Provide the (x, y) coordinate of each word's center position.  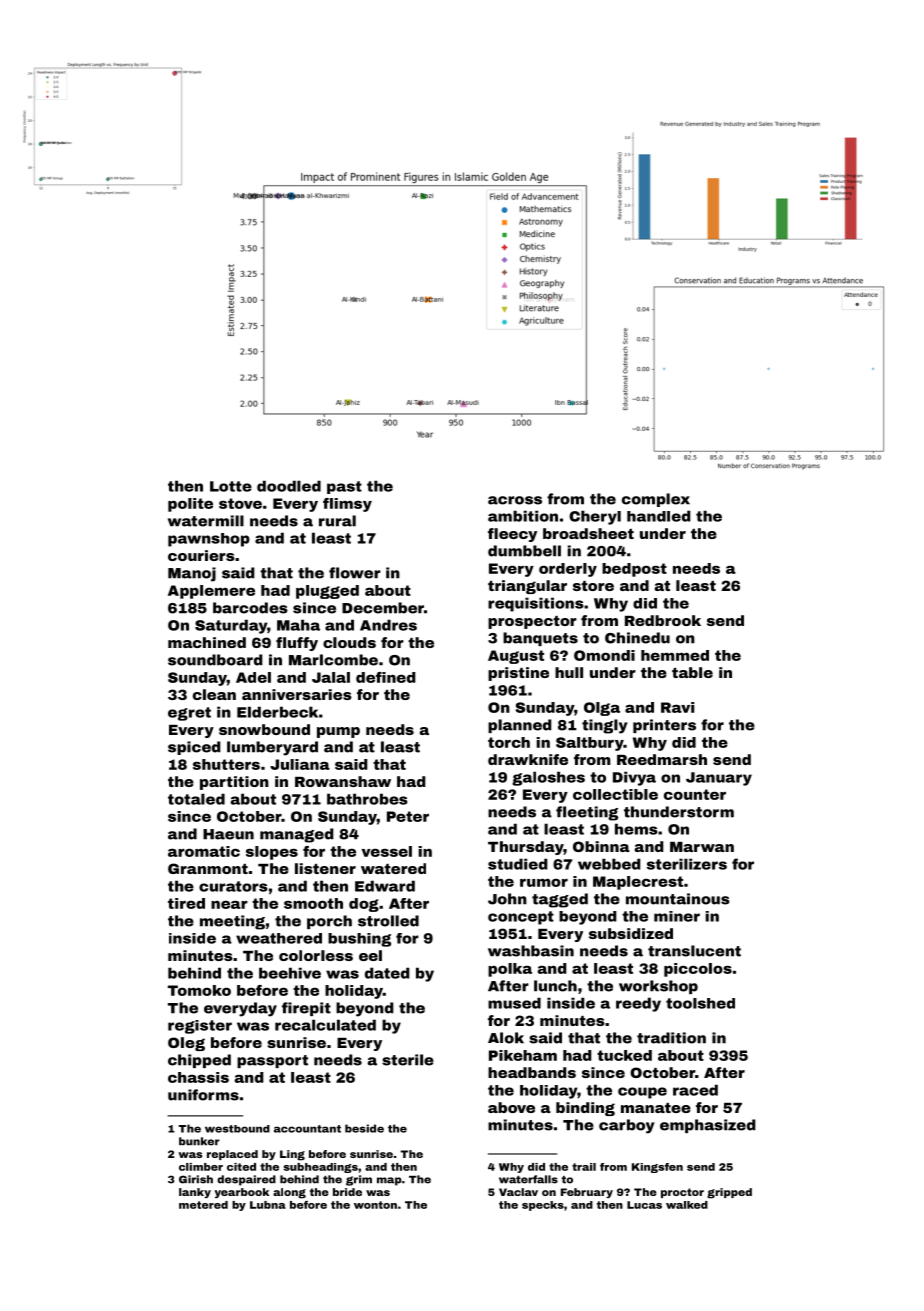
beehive (290, 973)
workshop (658, 987)
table (692, 672)
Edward (385, 886)
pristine (518, 674)
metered (203, 1205)
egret (189, 714)
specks (543, 1206)
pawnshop (209, 540)
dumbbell (524, 551)
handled (659, 516)
